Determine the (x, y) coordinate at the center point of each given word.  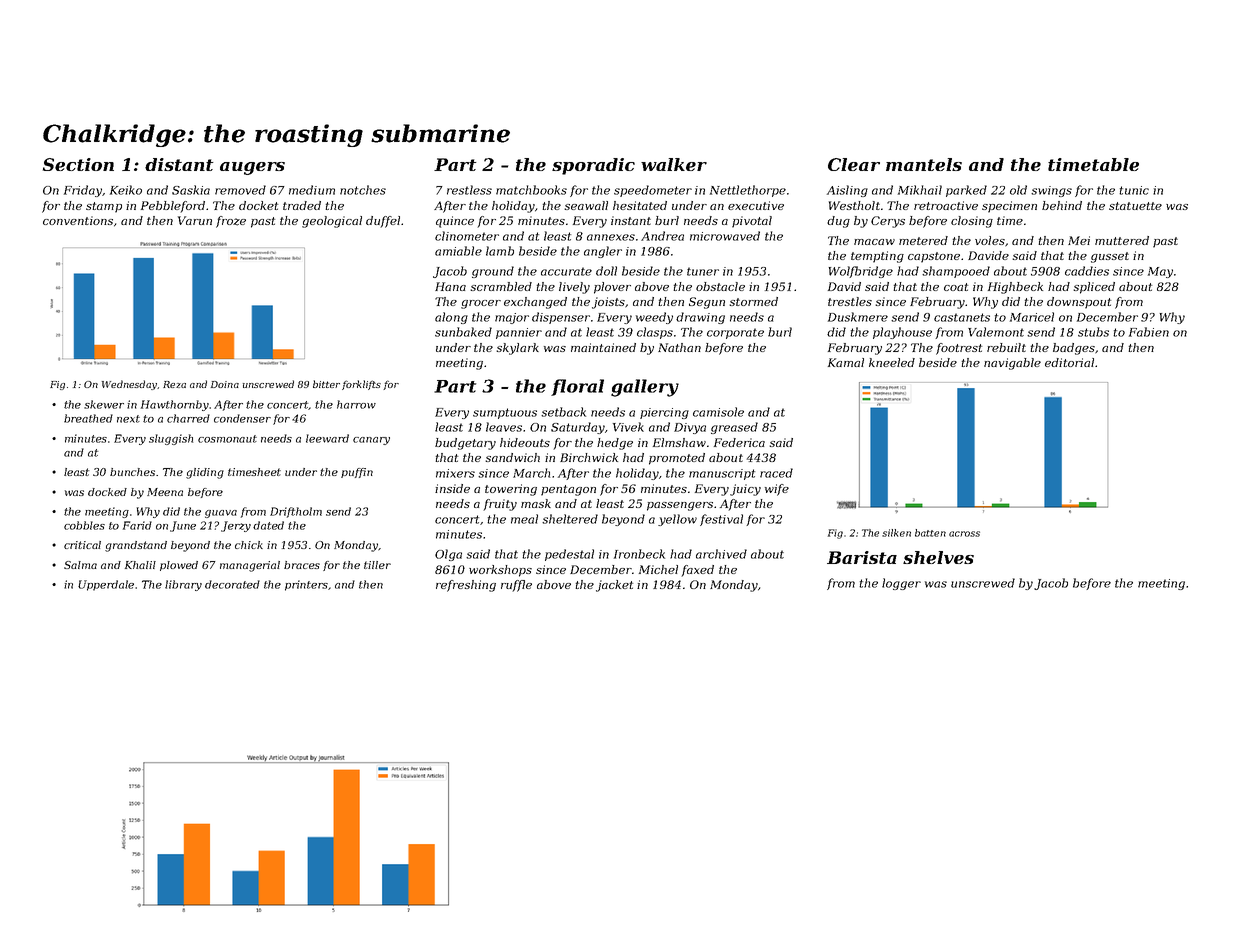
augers (252, 168)
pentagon (568, 490)
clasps (655, 333)
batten (930, 533)
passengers (680, 506)
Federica (739, 442)
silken (896, 533)
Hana (450, 286)
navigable (1012, 364)
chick (249, 545)
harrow (356, 404)
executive (756, 205)
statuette (1135, 206)
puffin (357, 473)
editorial (1069, 362)
